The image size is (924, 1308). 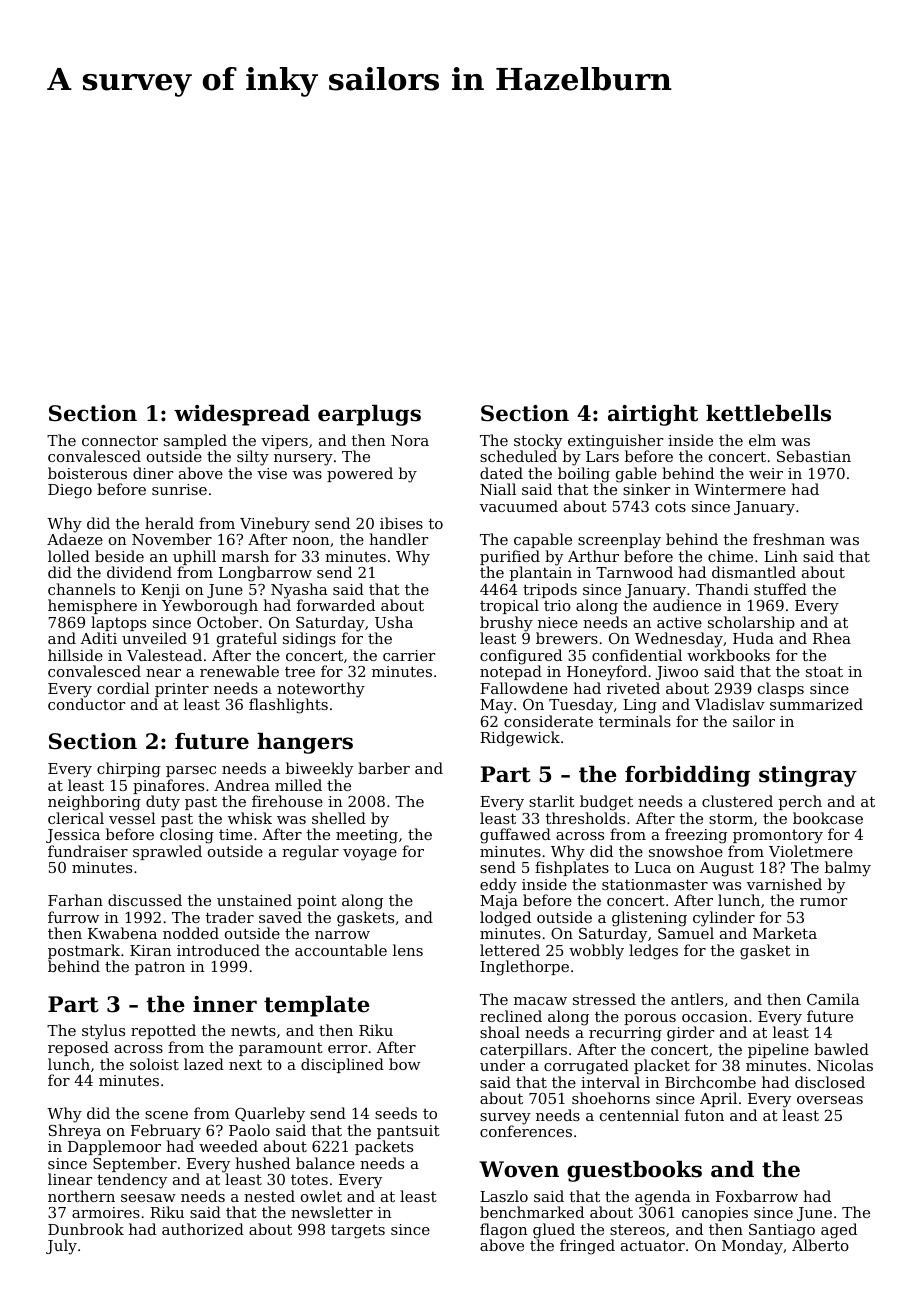 I want to click on handler, so click(x=398, y=539).
